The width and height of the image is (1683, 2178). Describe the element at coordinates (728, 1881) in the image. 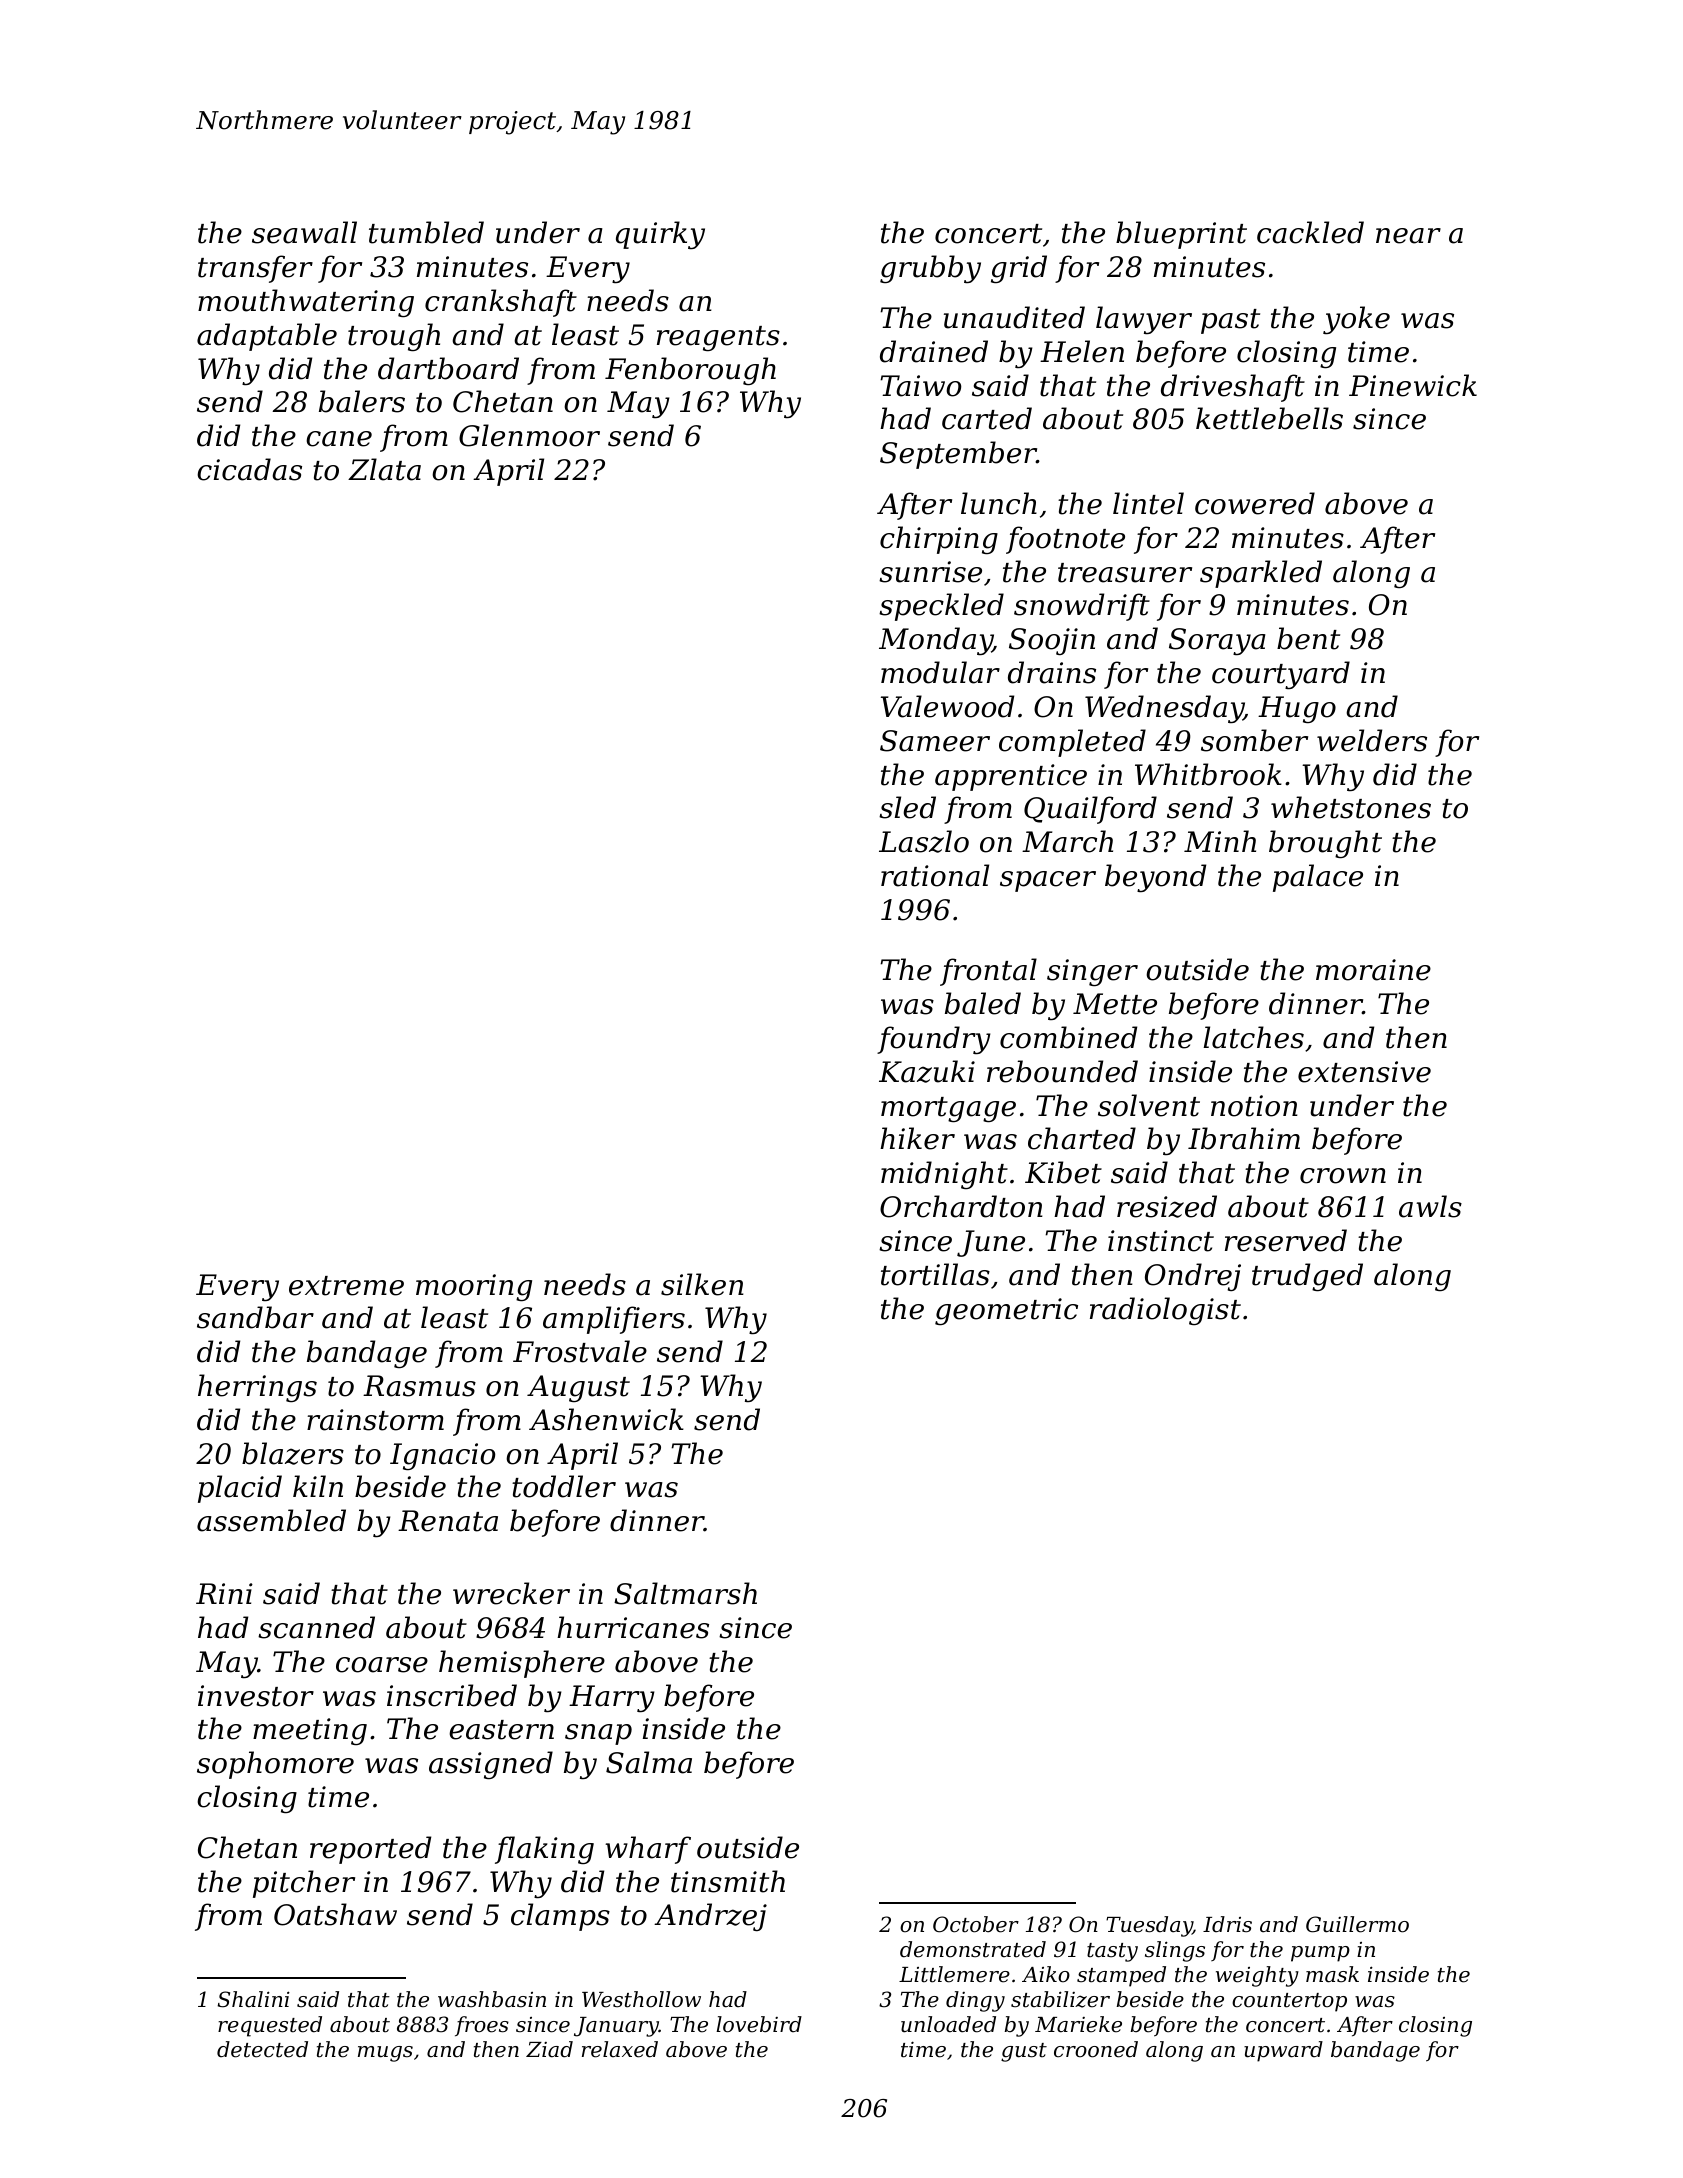

I see `tinsmith` at that location.
